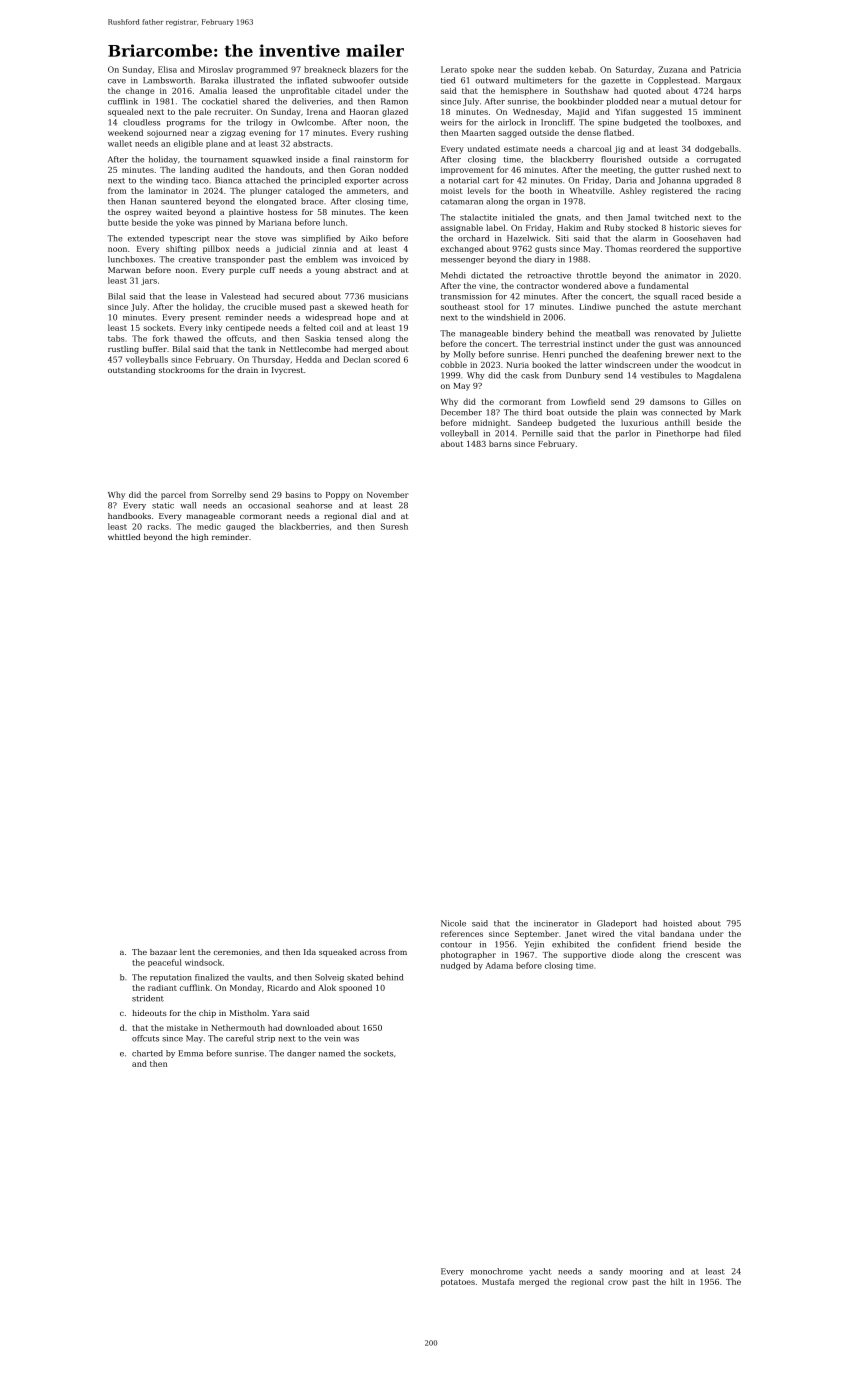 The width and height of the page is (849, 1400). Describe the element at coordinates (312, 201) in the page. I see `brace` at that location.
